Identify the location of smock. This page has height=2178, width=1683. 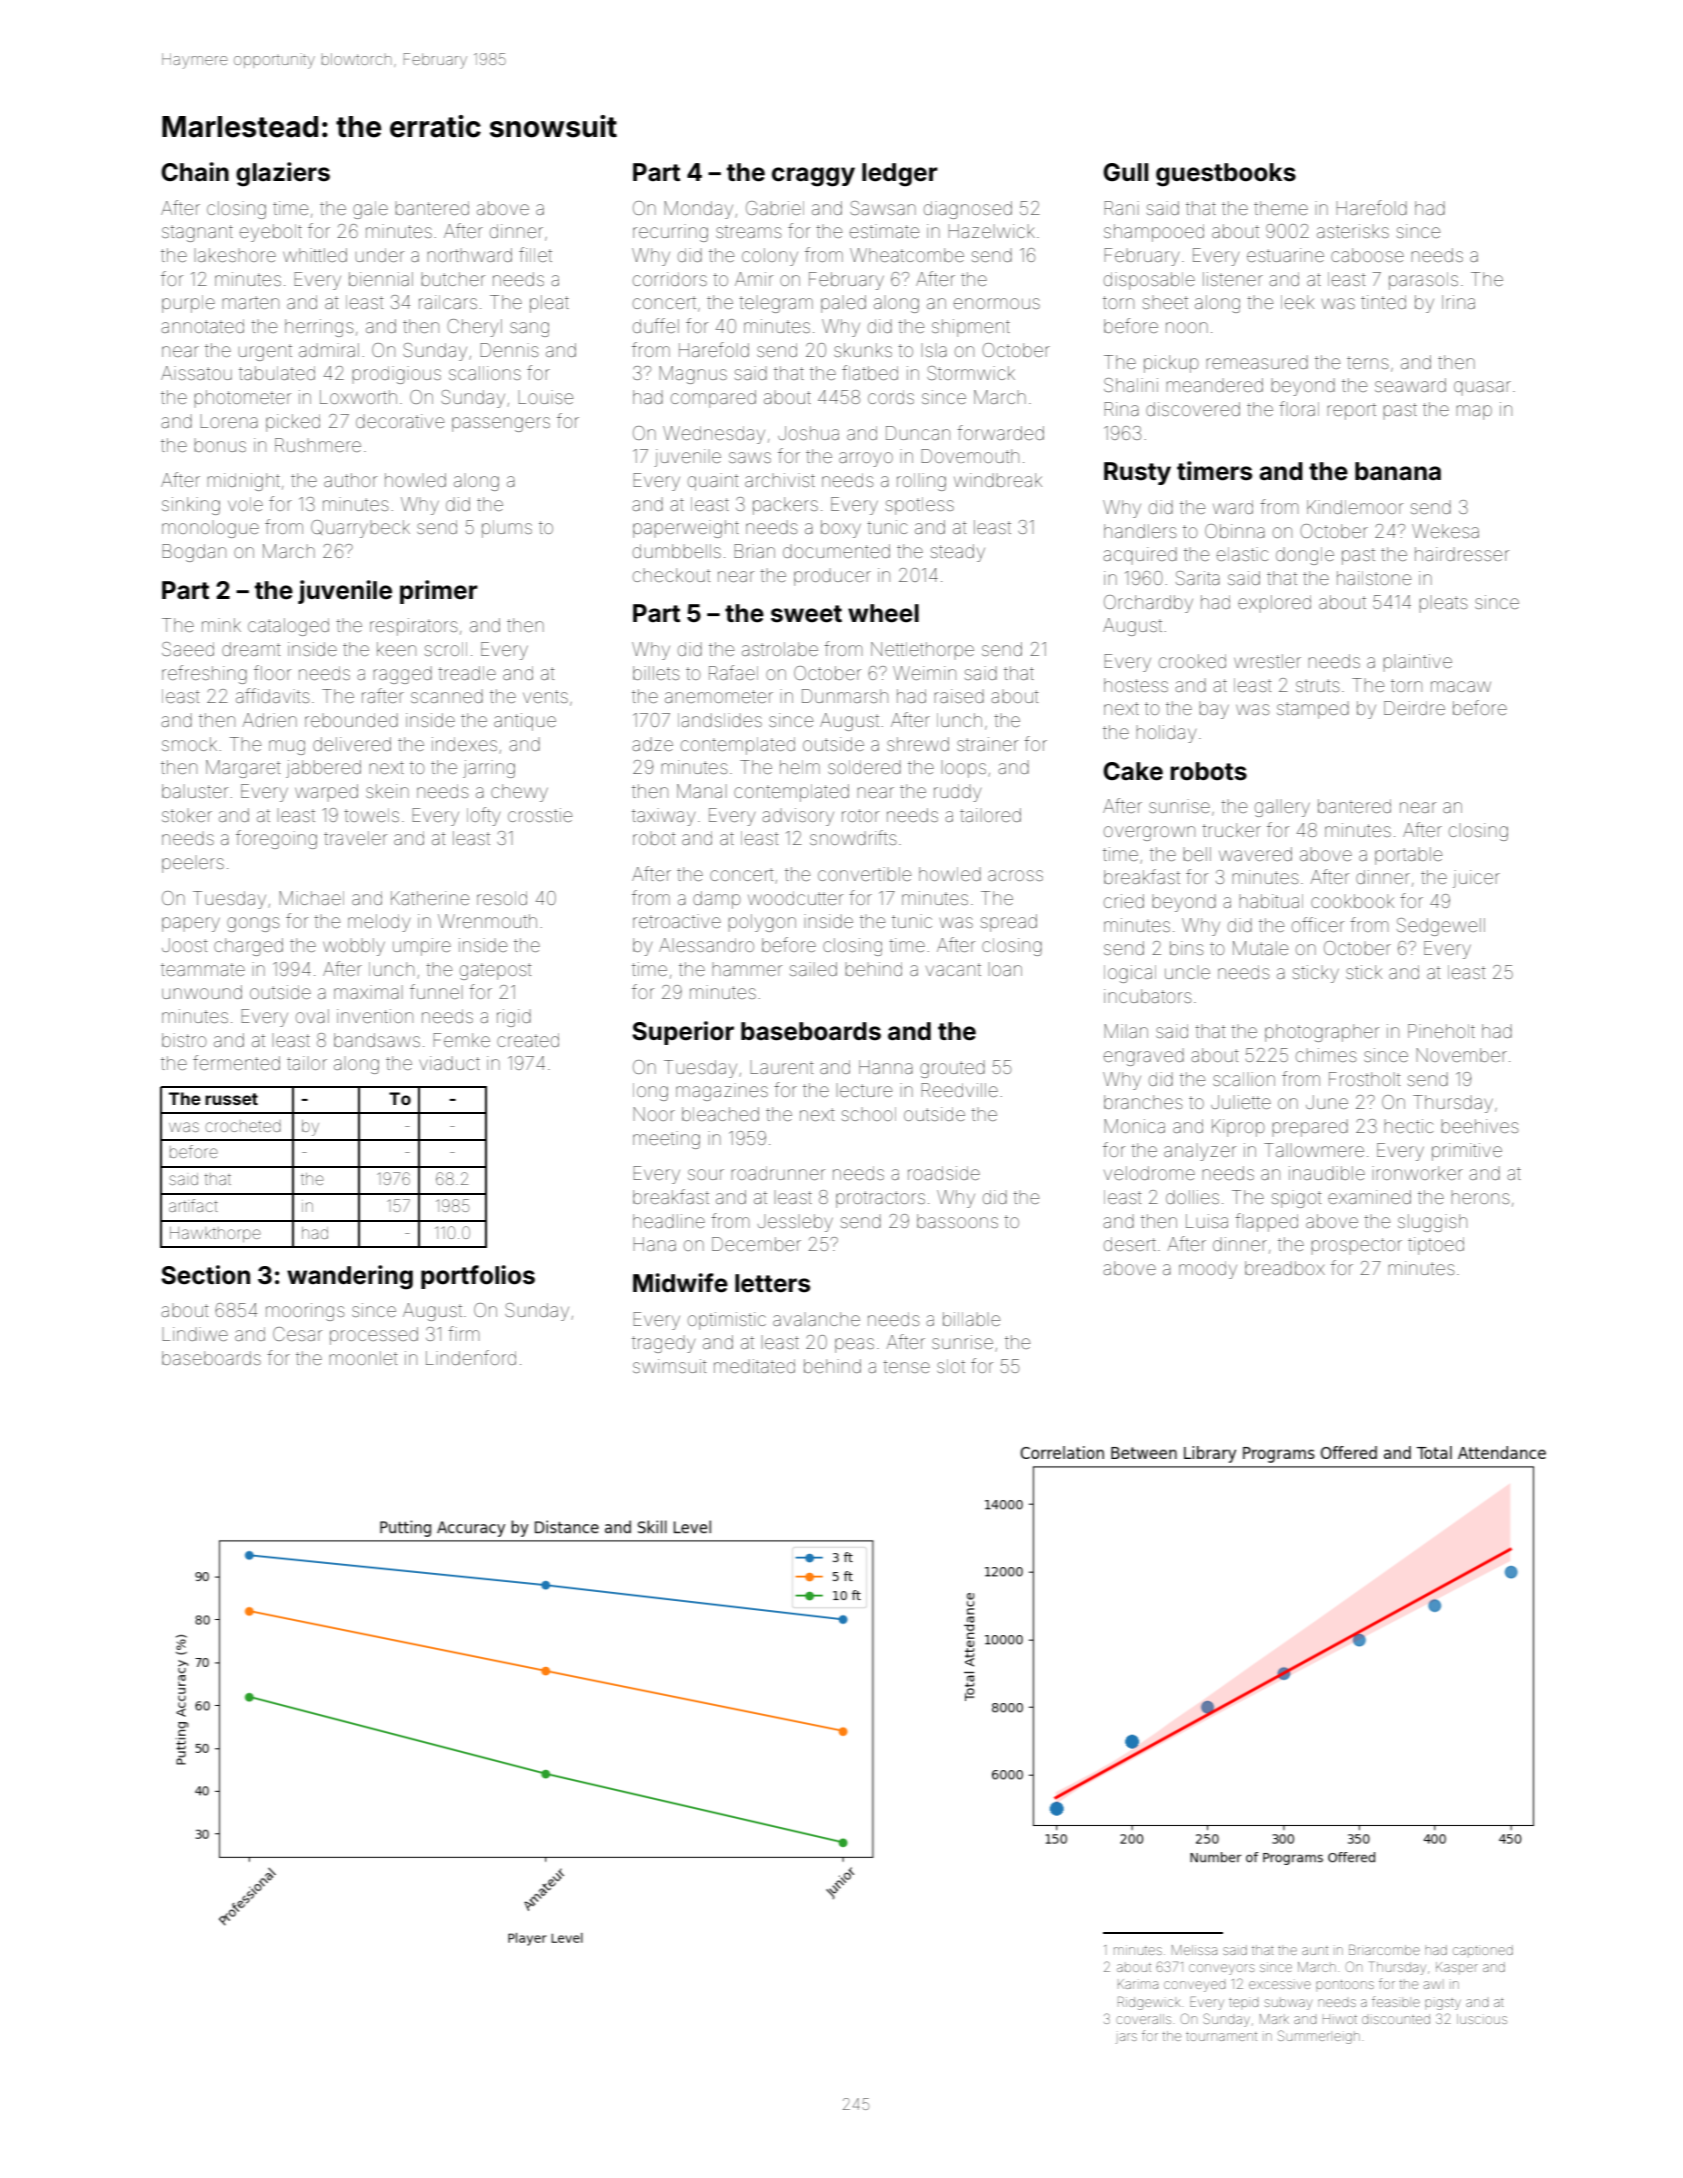
(189, 744).
